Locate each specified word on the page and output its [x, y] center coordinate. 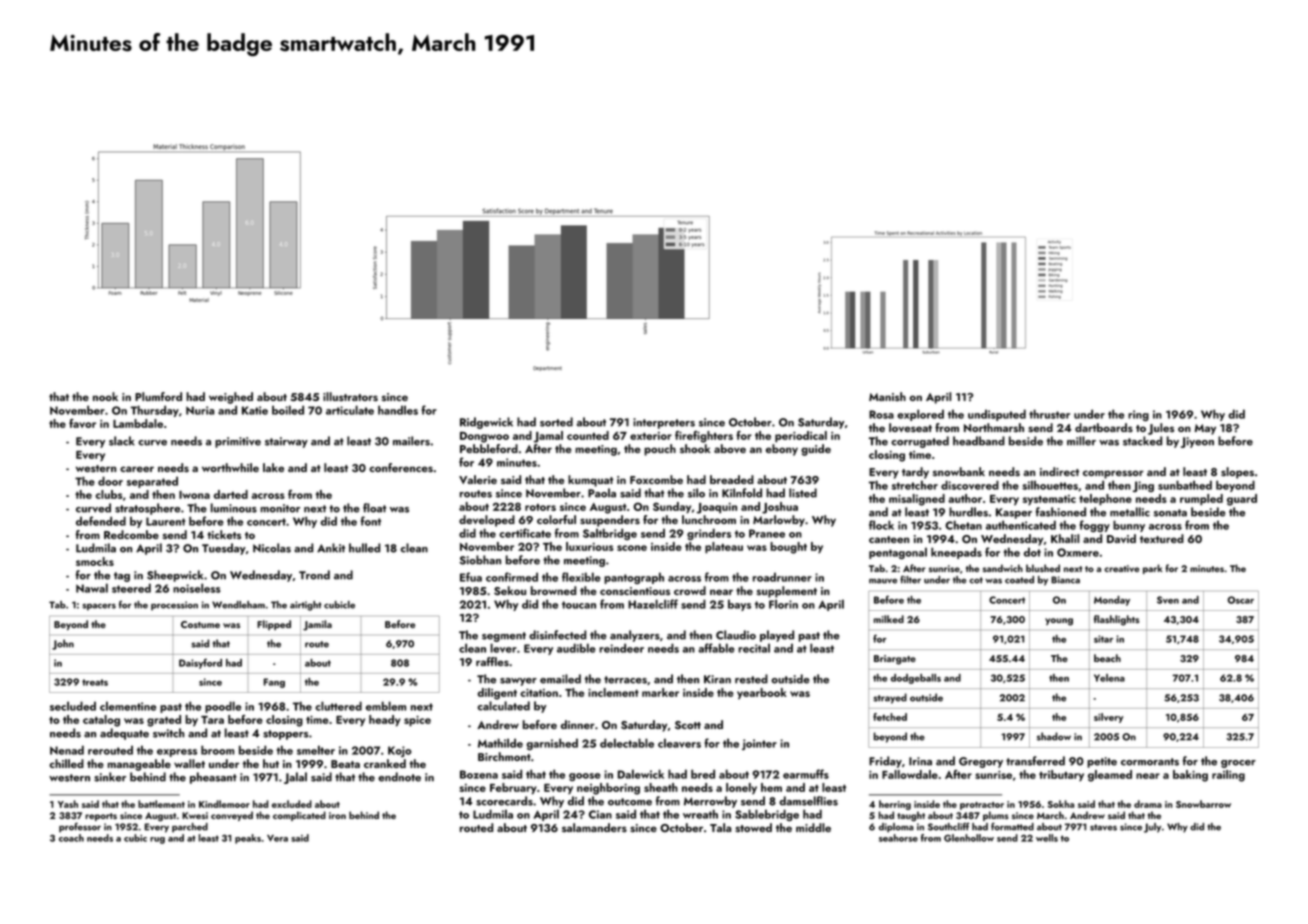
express [177, 753]
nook [105, 396]
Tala [720, 827]
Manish [887, 396]
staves [1103, 827]
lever [503, 648]
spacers [99, 607]
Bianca [1065, 580]
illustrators [350, 396]
